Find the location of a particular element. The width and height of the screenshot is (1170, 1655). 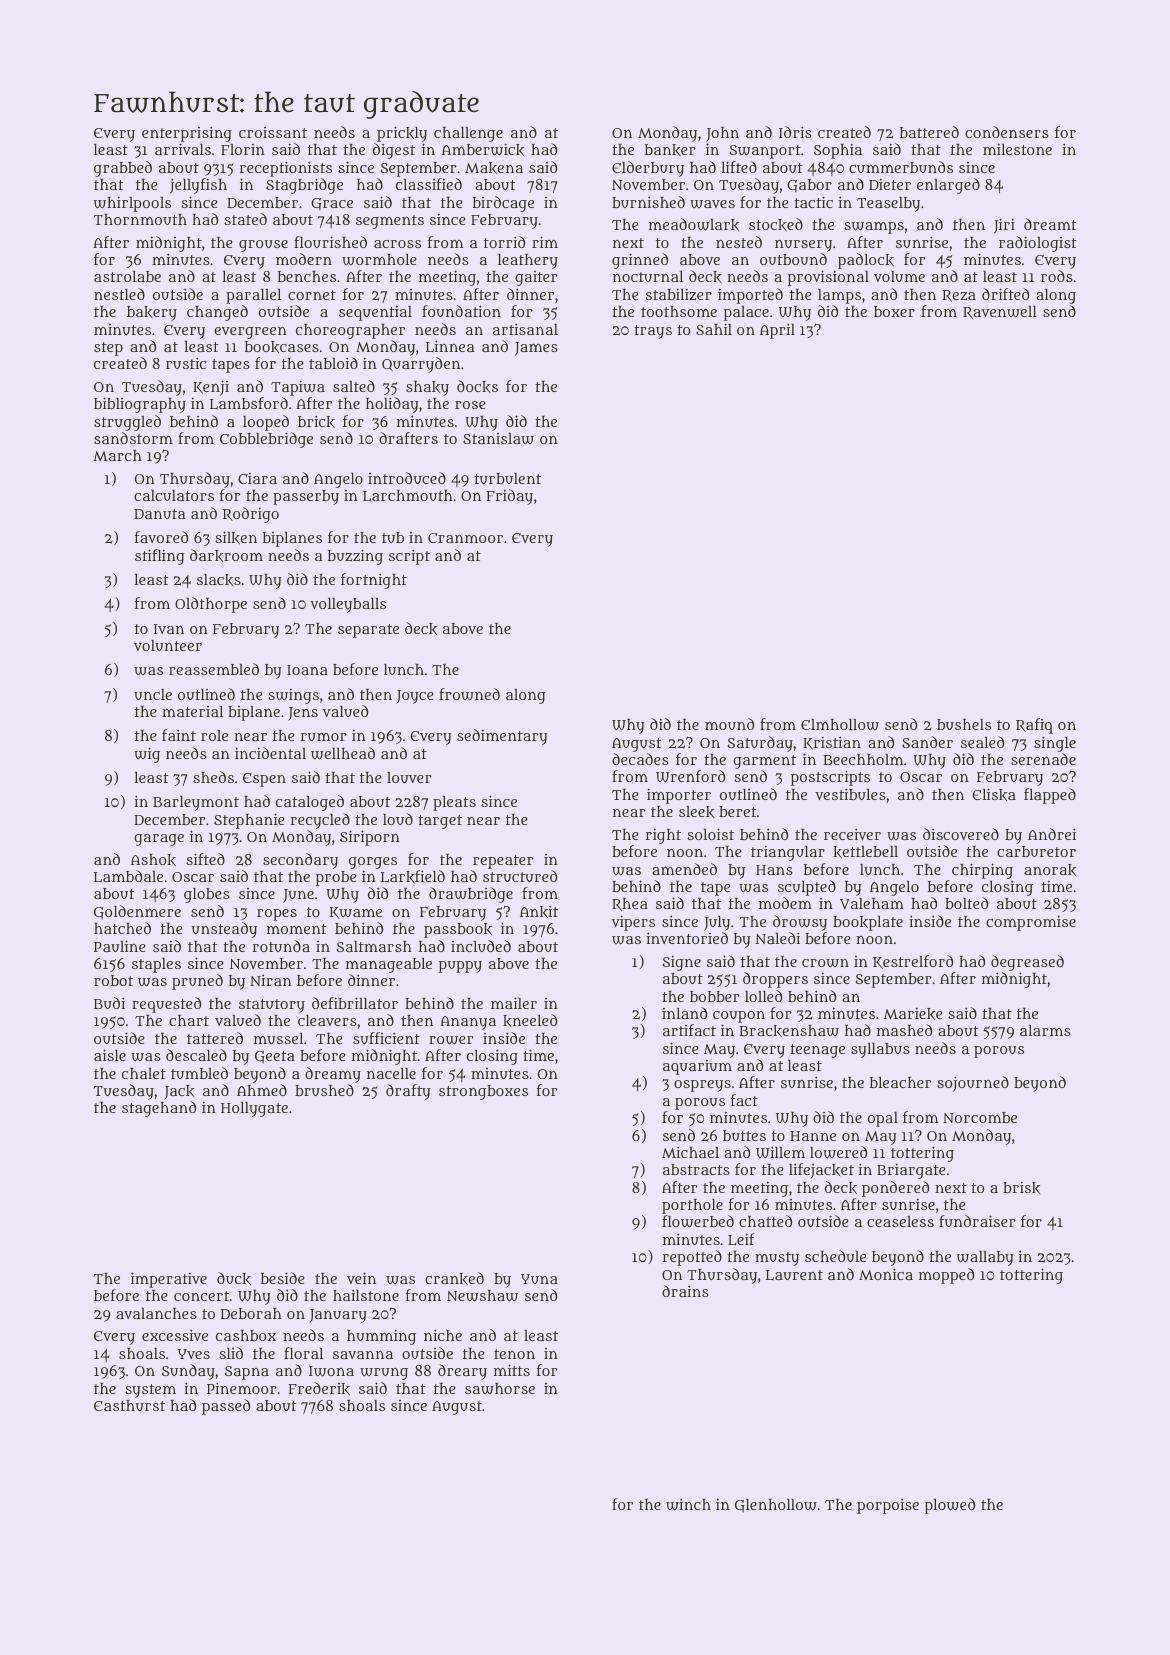

discovered is located at coordinates (961, 834).
